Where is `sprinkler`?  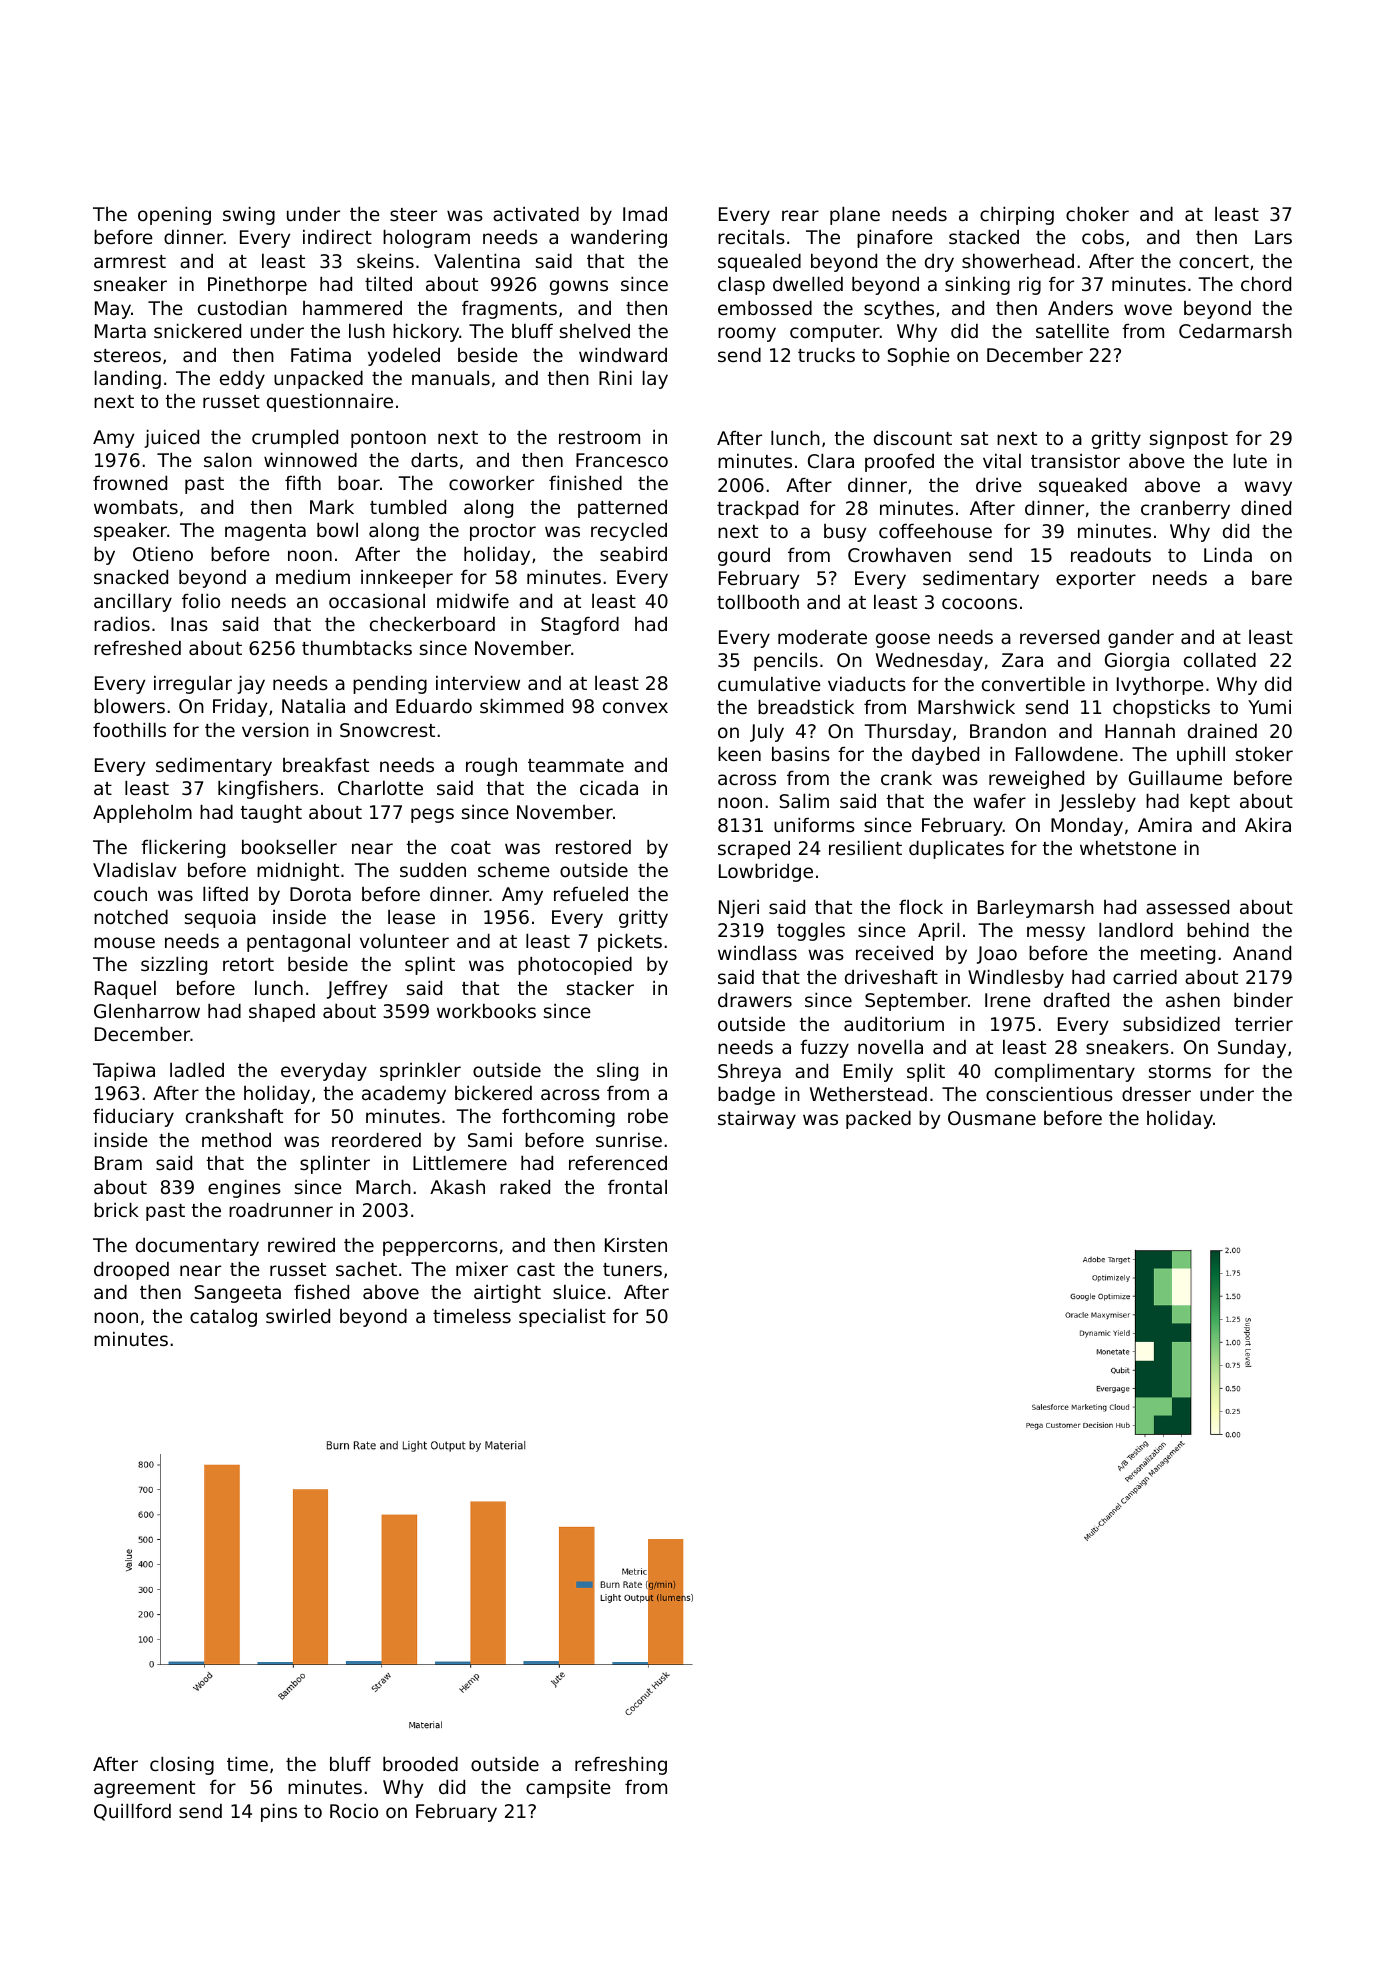
sprinkler is located at coordinates (420, 1072).
